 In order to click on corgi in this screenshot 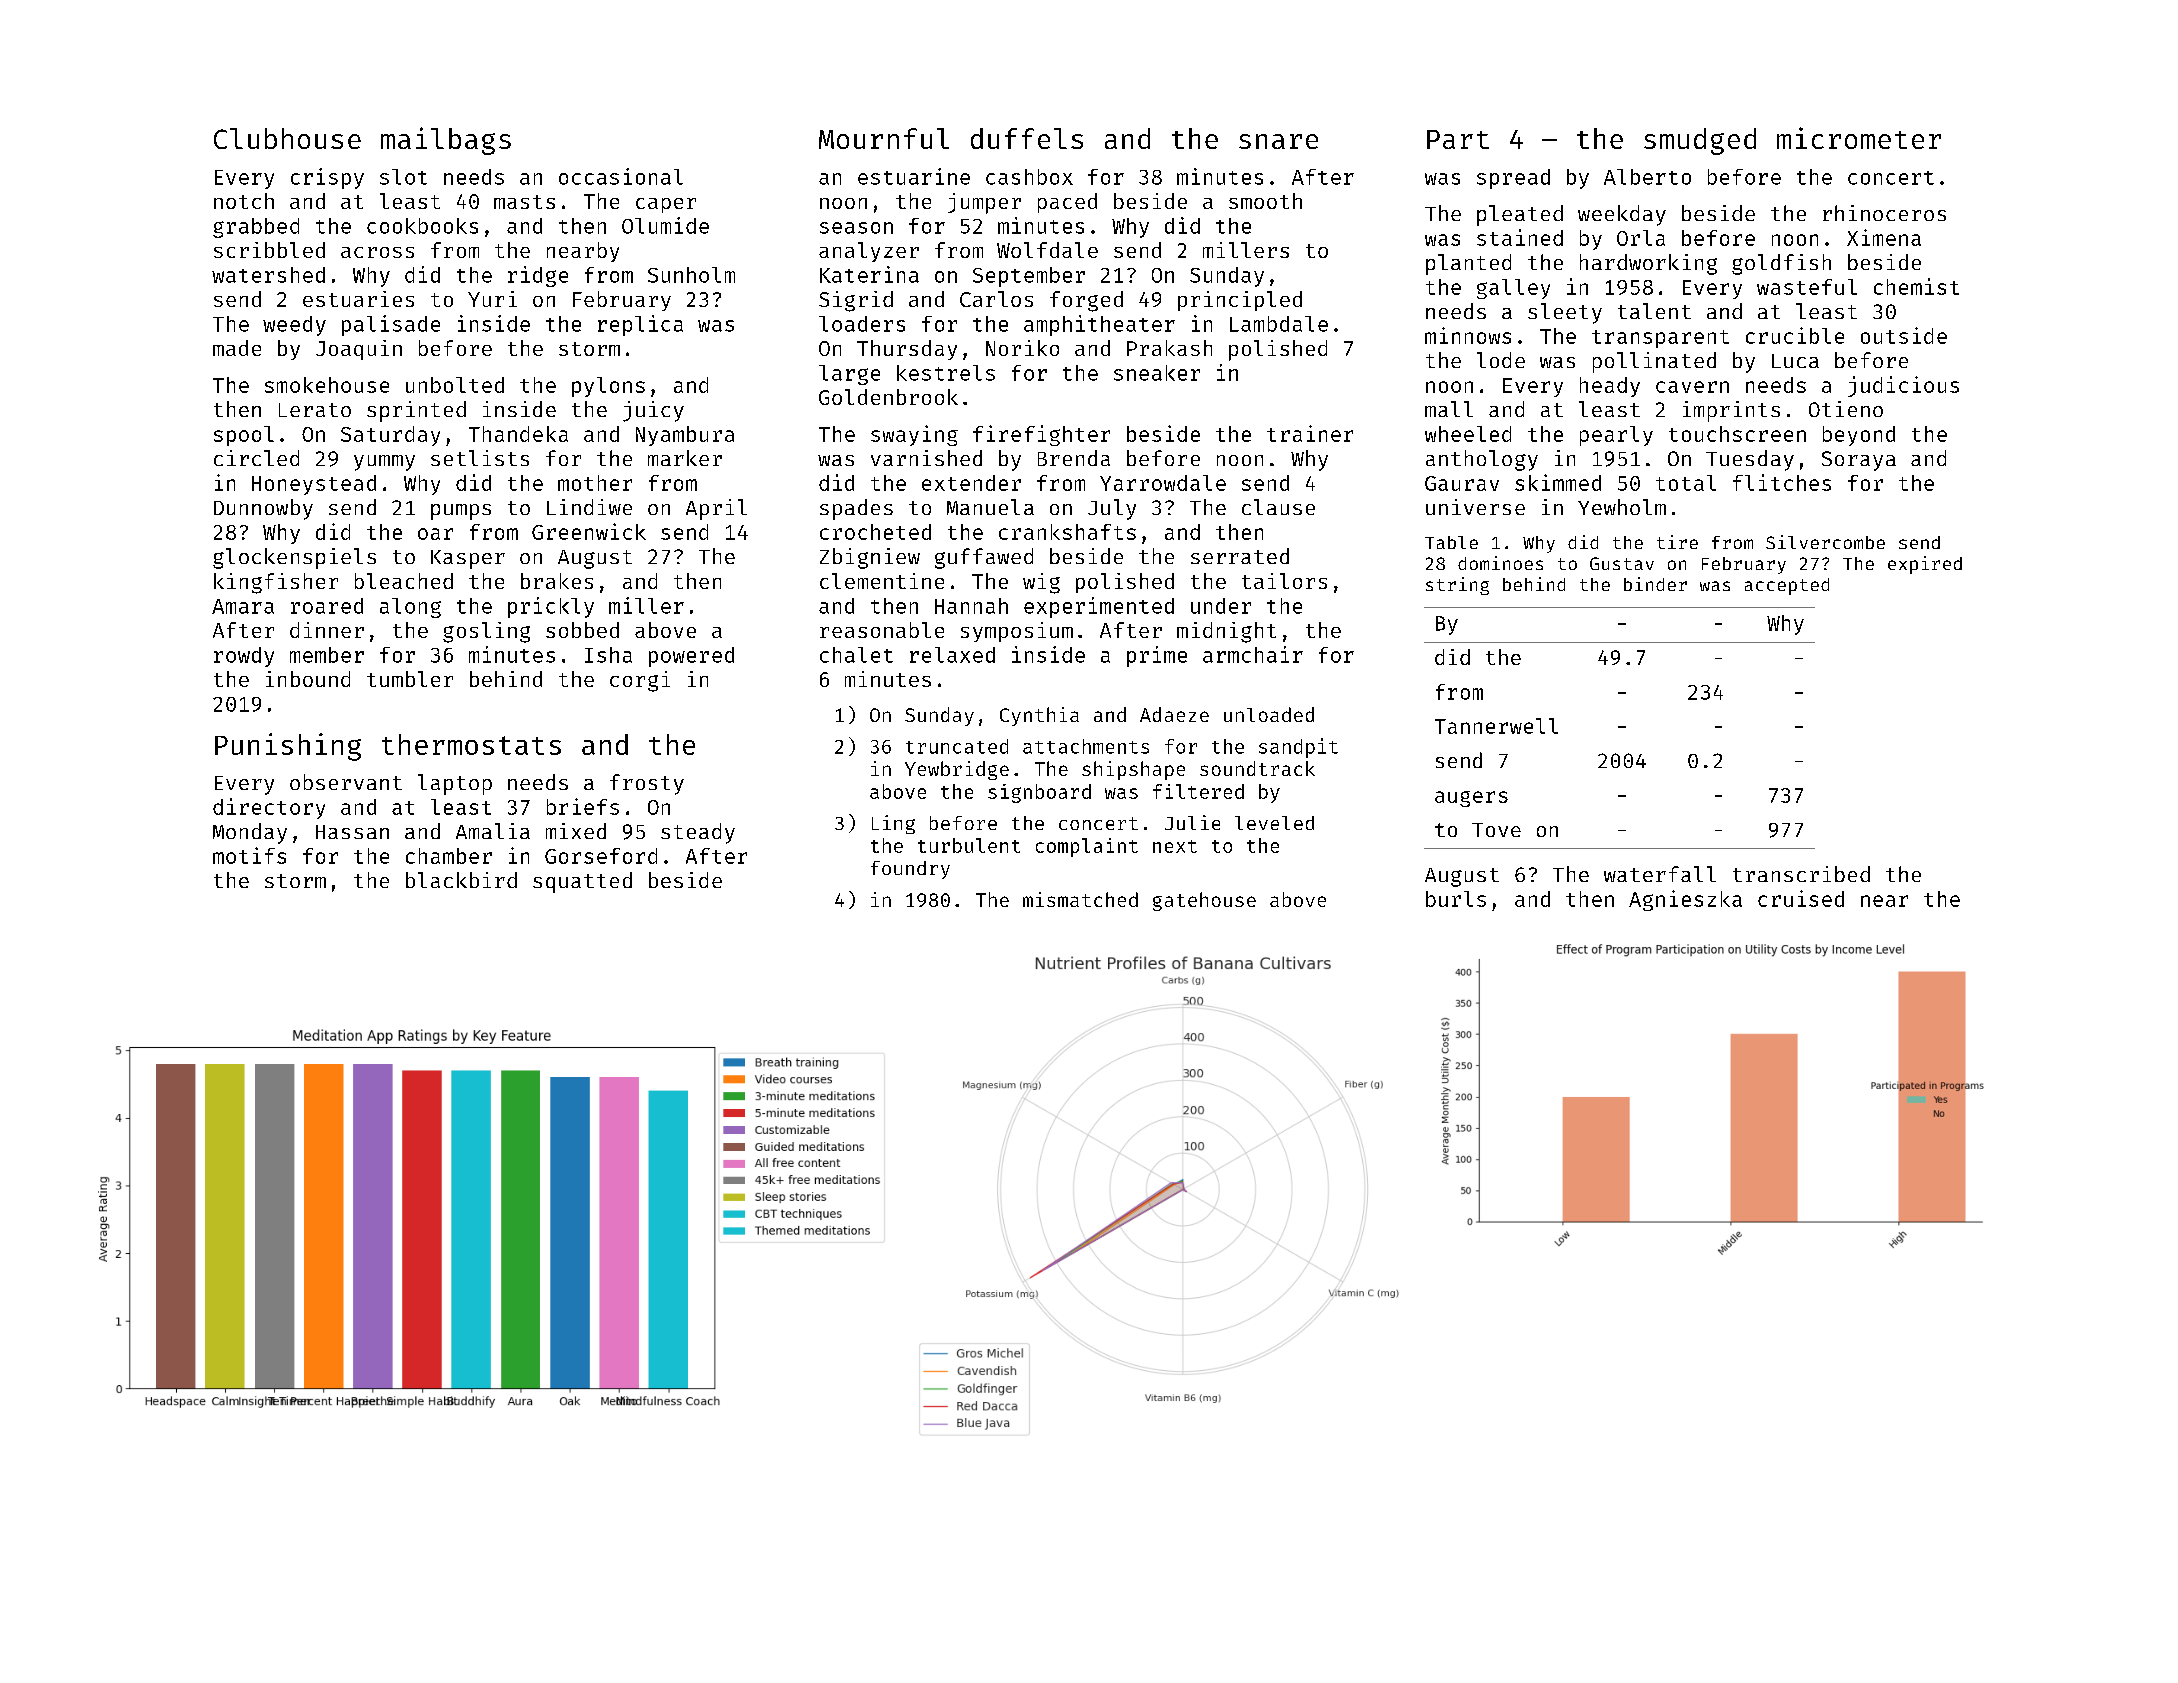, I will do `click(640, 681)`.
